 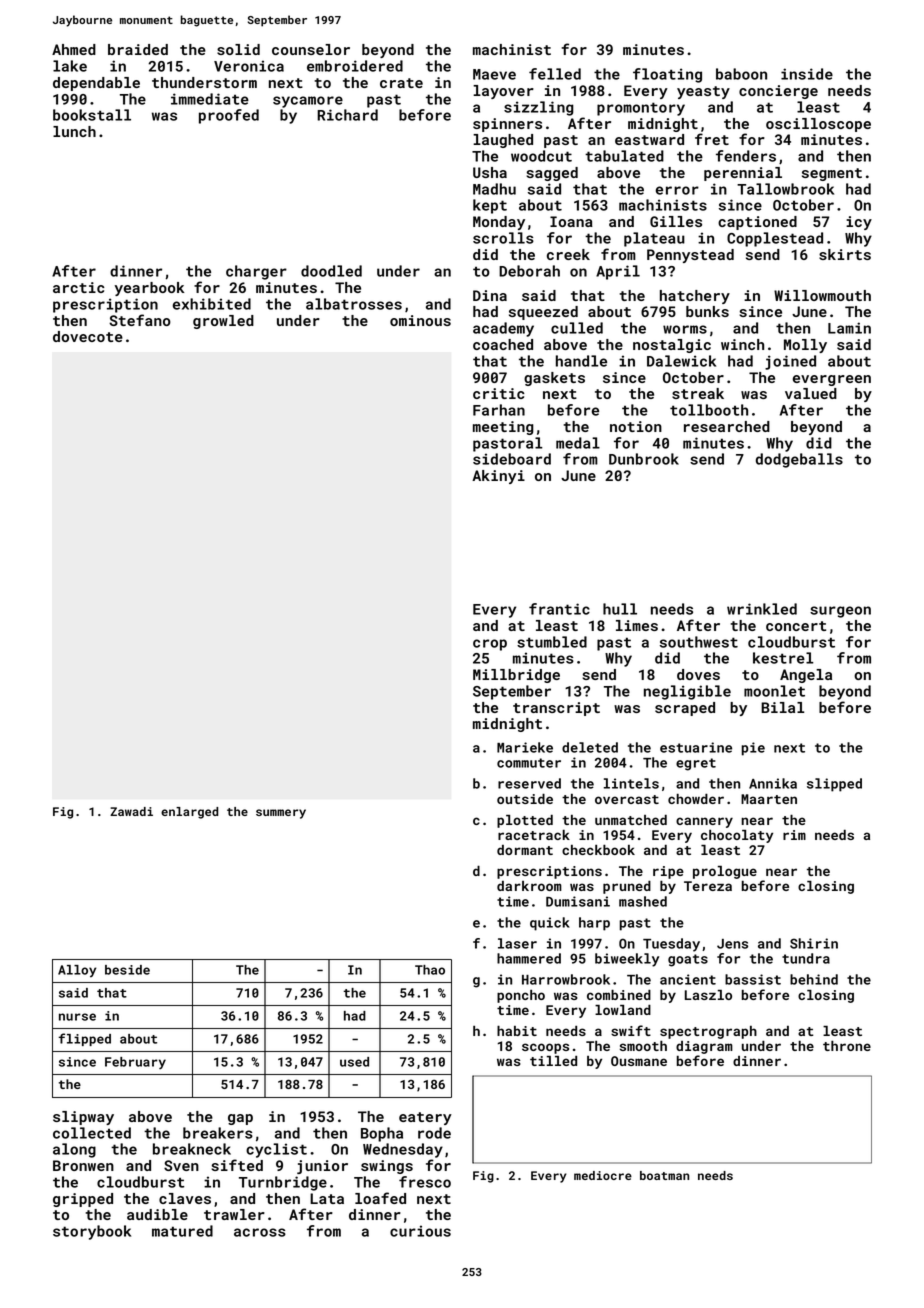 What do you see at coordinates (281, 814) in the screenshot?
I see `summery` at bounding box center [281, 814].
